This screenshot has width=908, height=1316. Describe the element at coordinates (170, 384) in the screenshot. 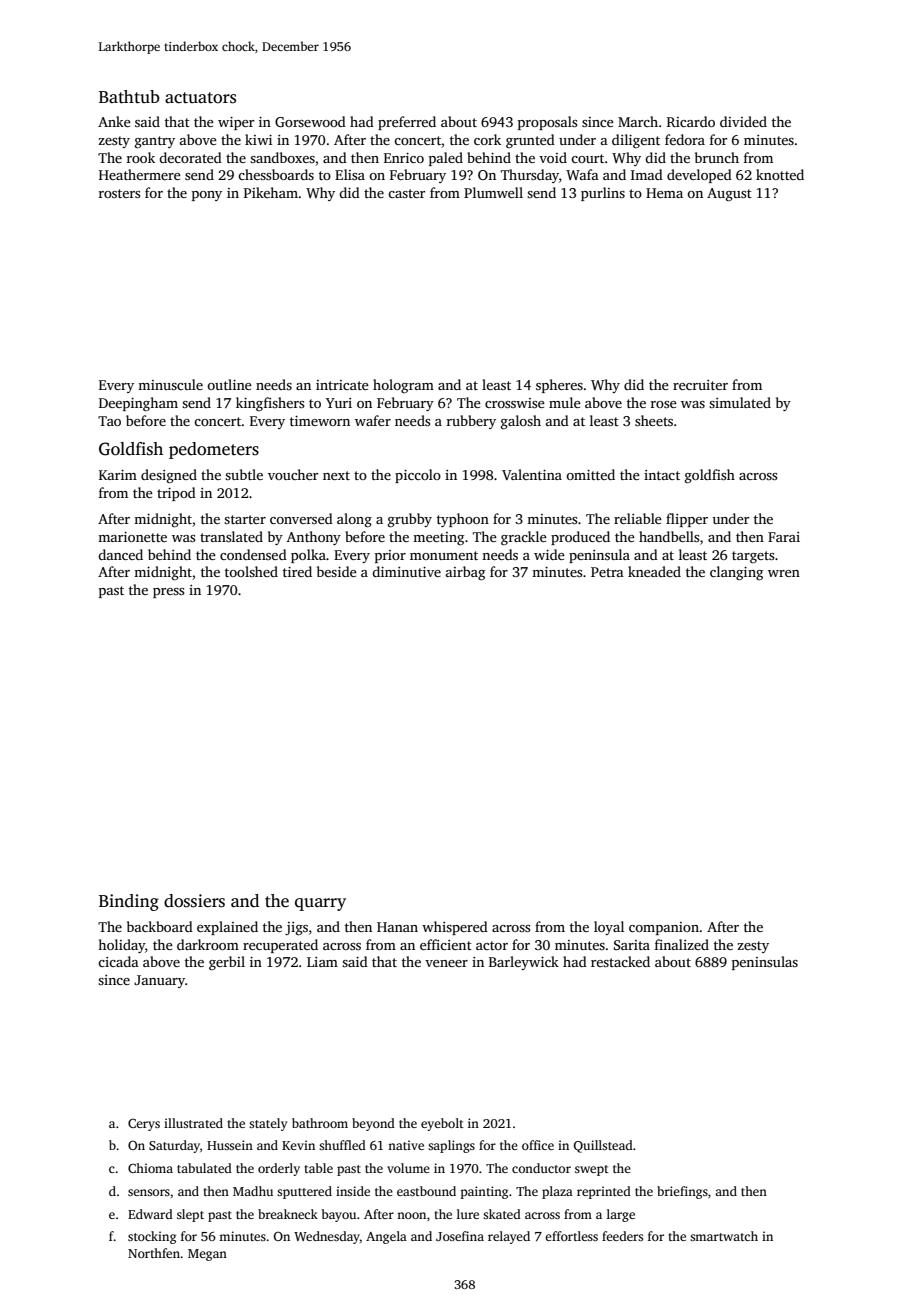

I see `minuscule` at that location.
